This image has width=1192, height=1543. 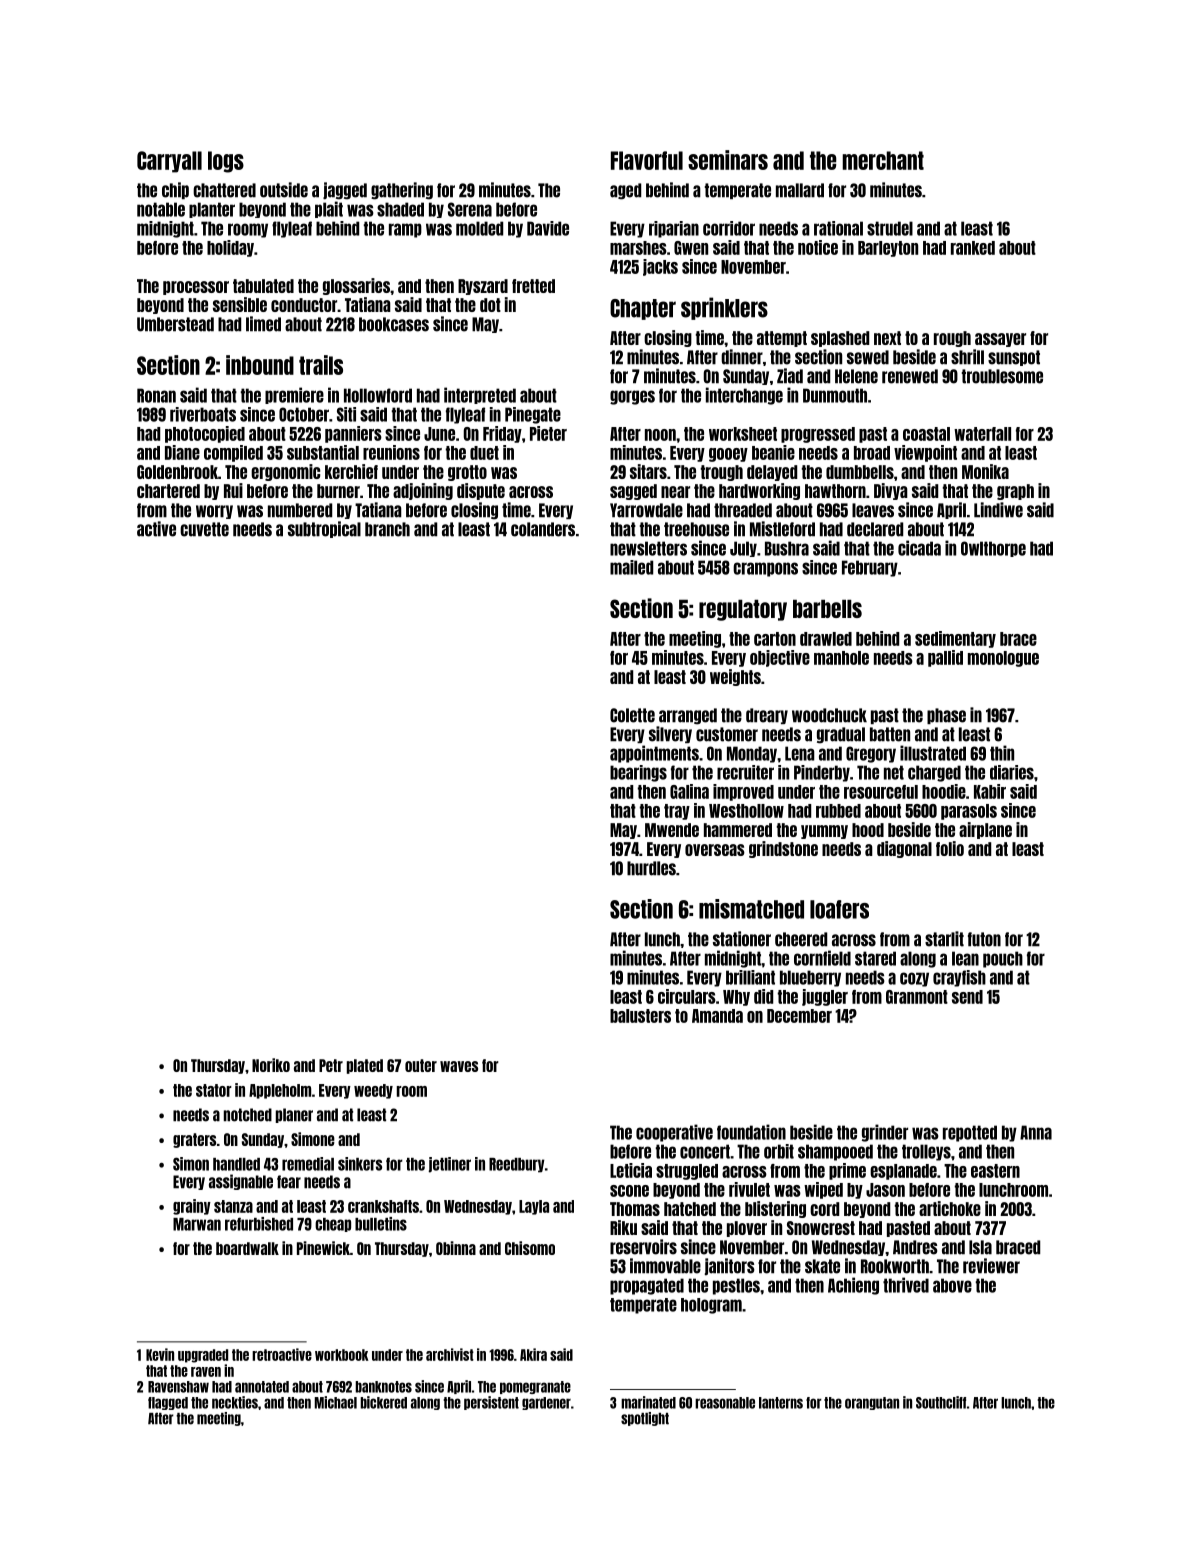 What do you see at coordinates (378, 395) in the image?
I see `Hollowford` at bounding box center [378, 395].
